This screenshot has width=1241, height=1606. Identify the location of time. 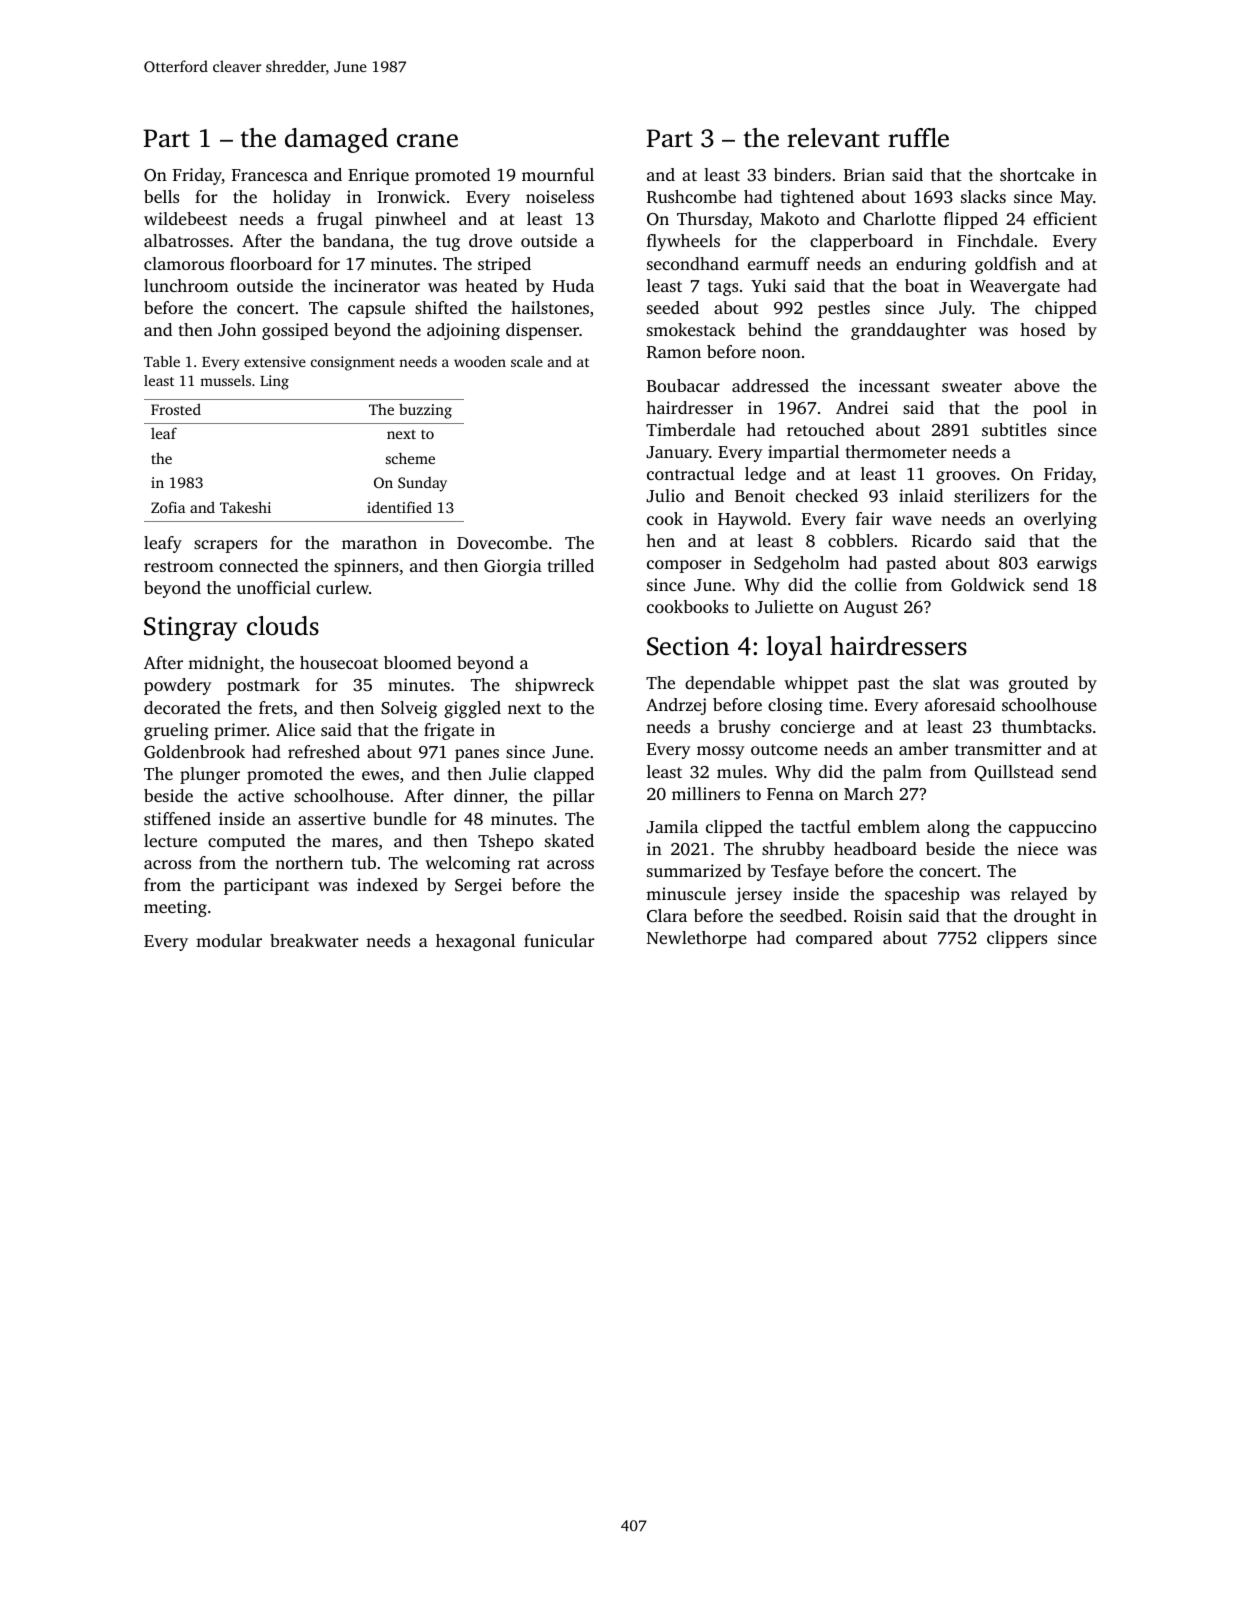
(846, 704).
